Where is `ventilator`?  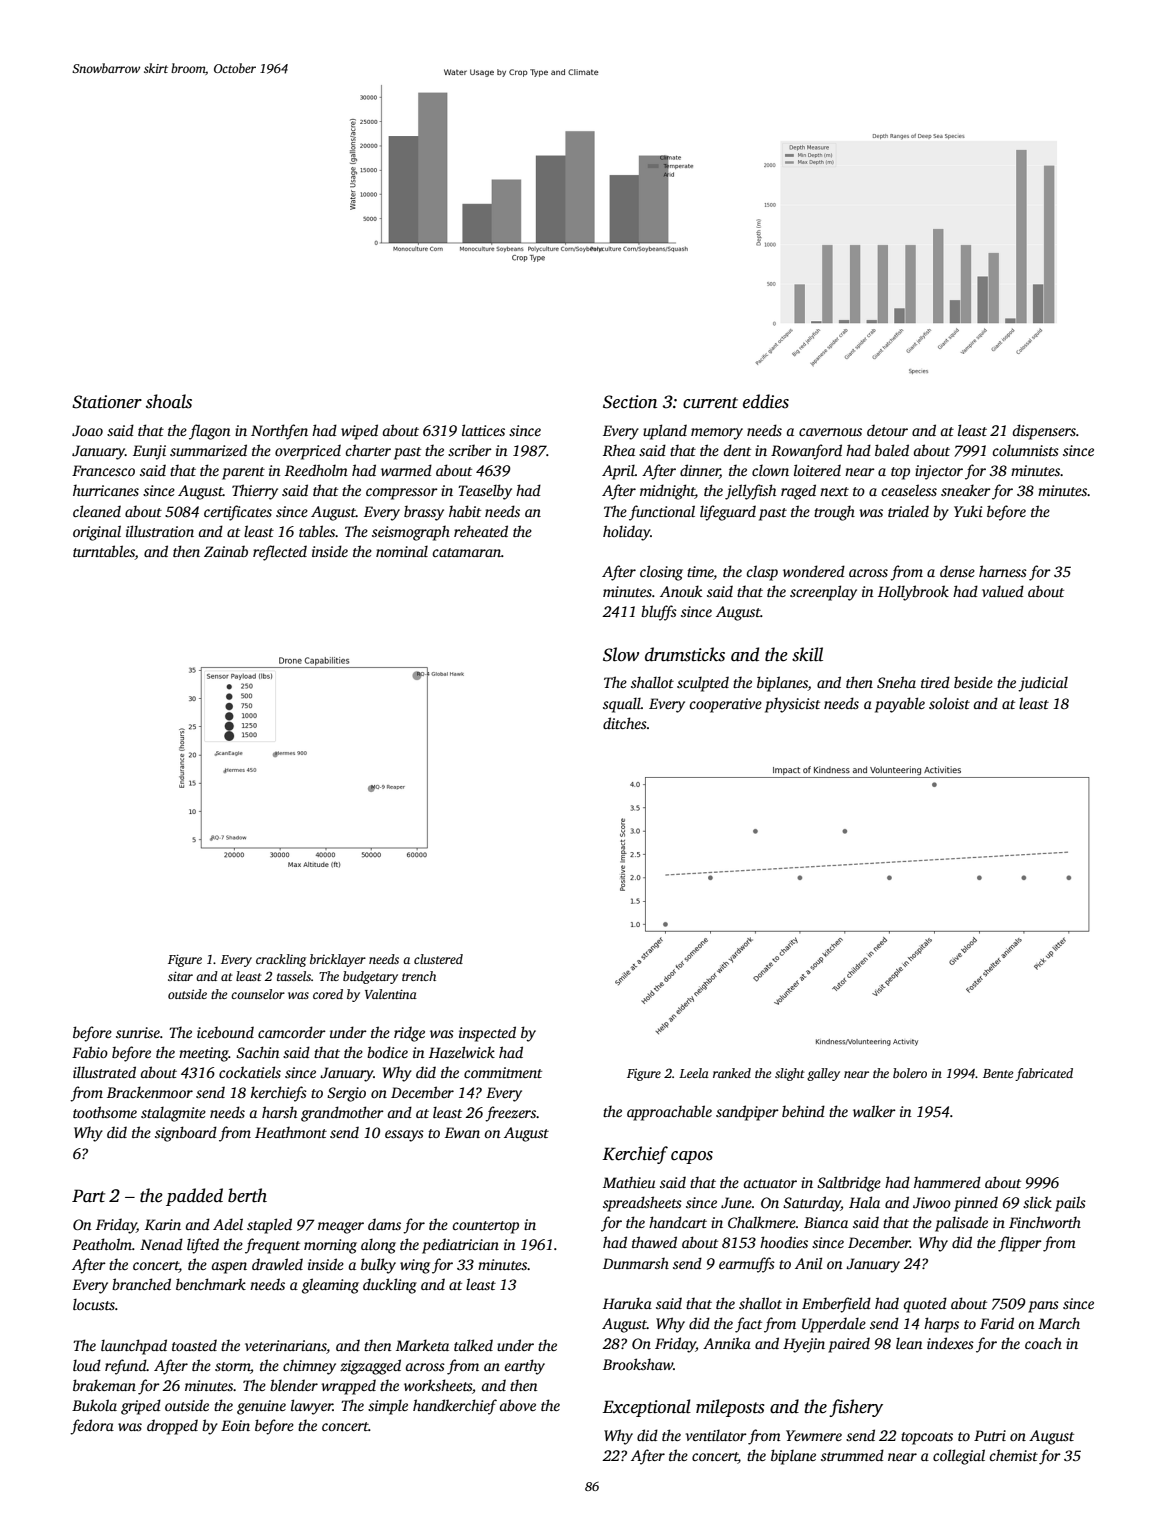
ventilator is located at coordinates (716, 1435).
